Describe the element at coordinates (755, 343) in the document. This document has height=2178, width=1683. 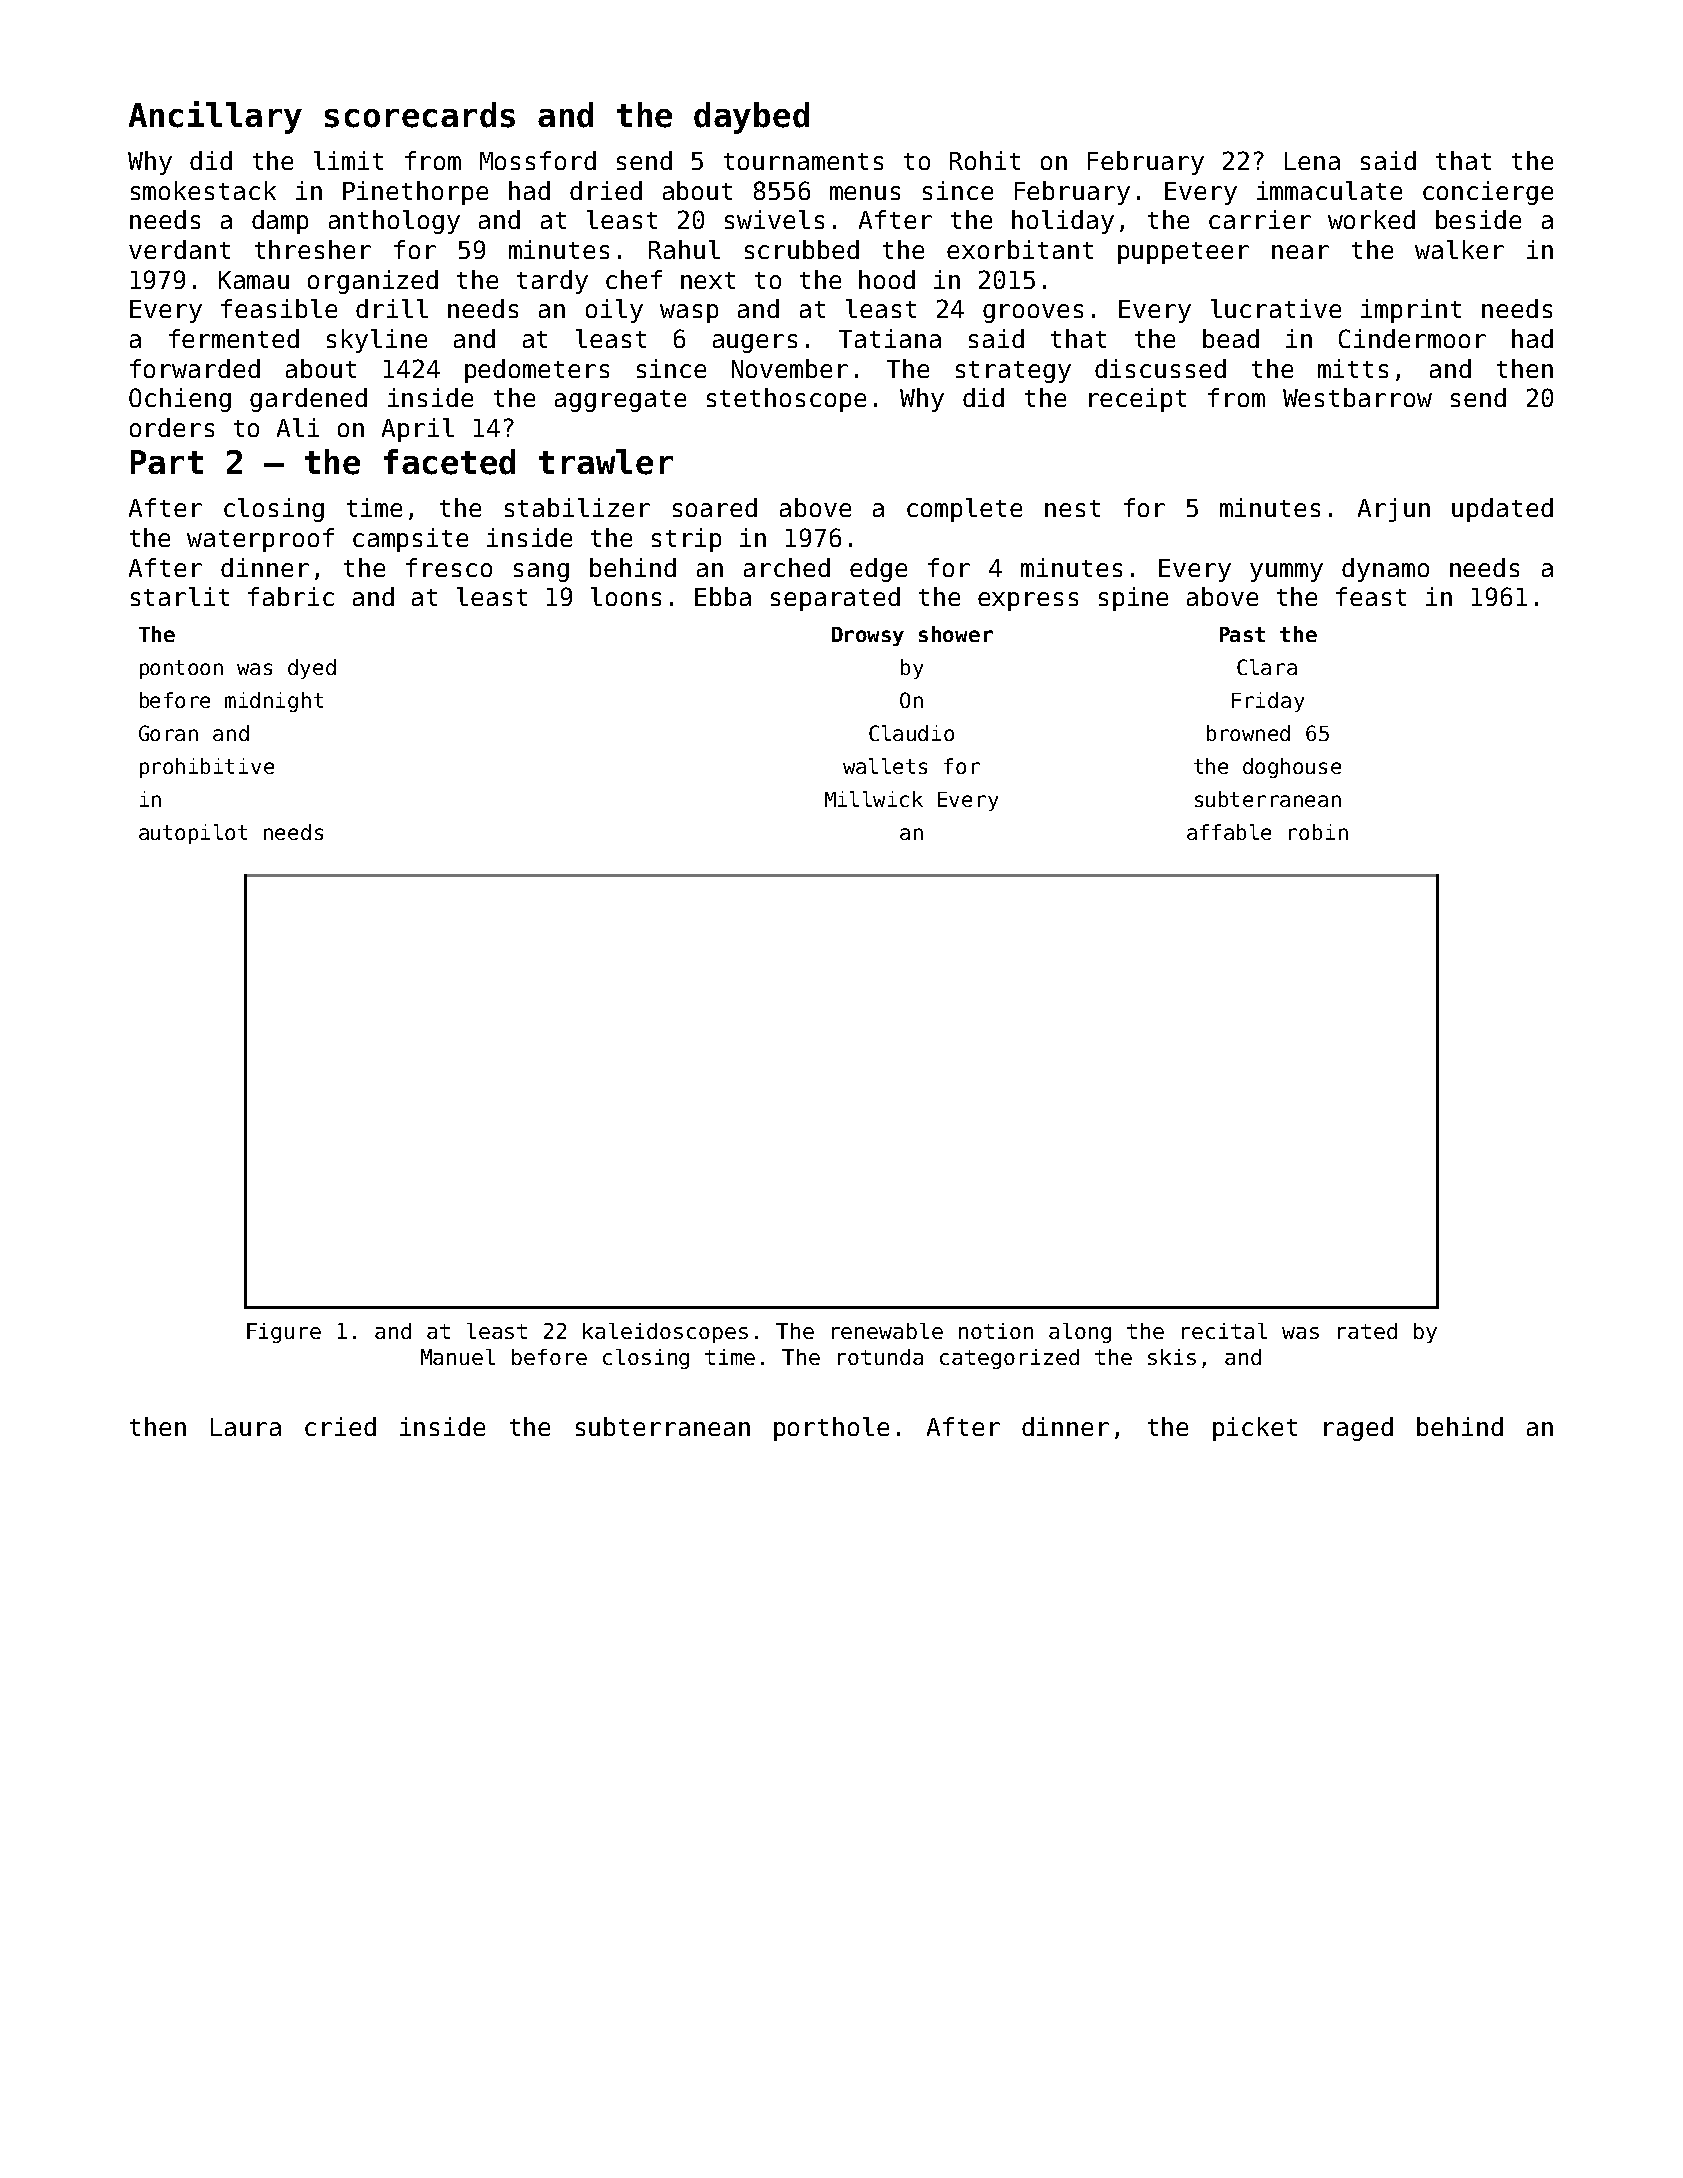
I see `augers` at that location.
